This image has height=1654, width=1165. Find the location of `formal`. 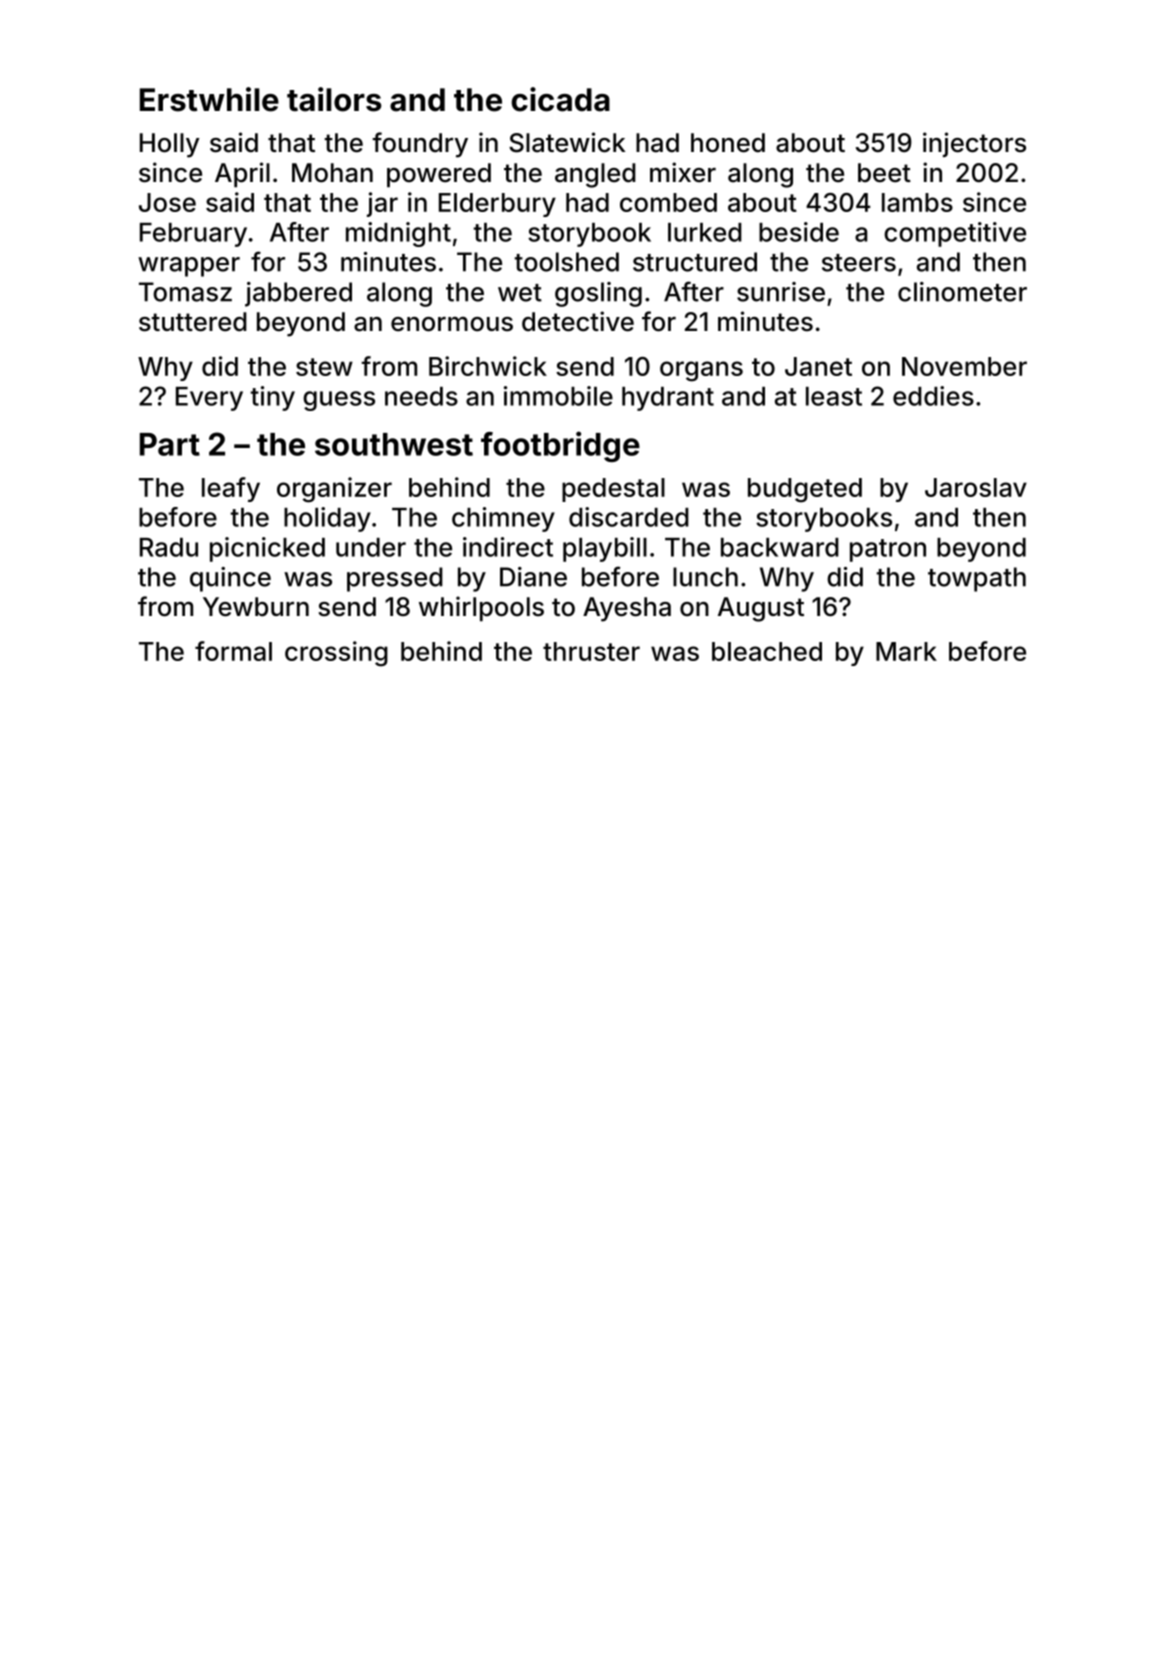

formal is located at coordinates (233, 651).
